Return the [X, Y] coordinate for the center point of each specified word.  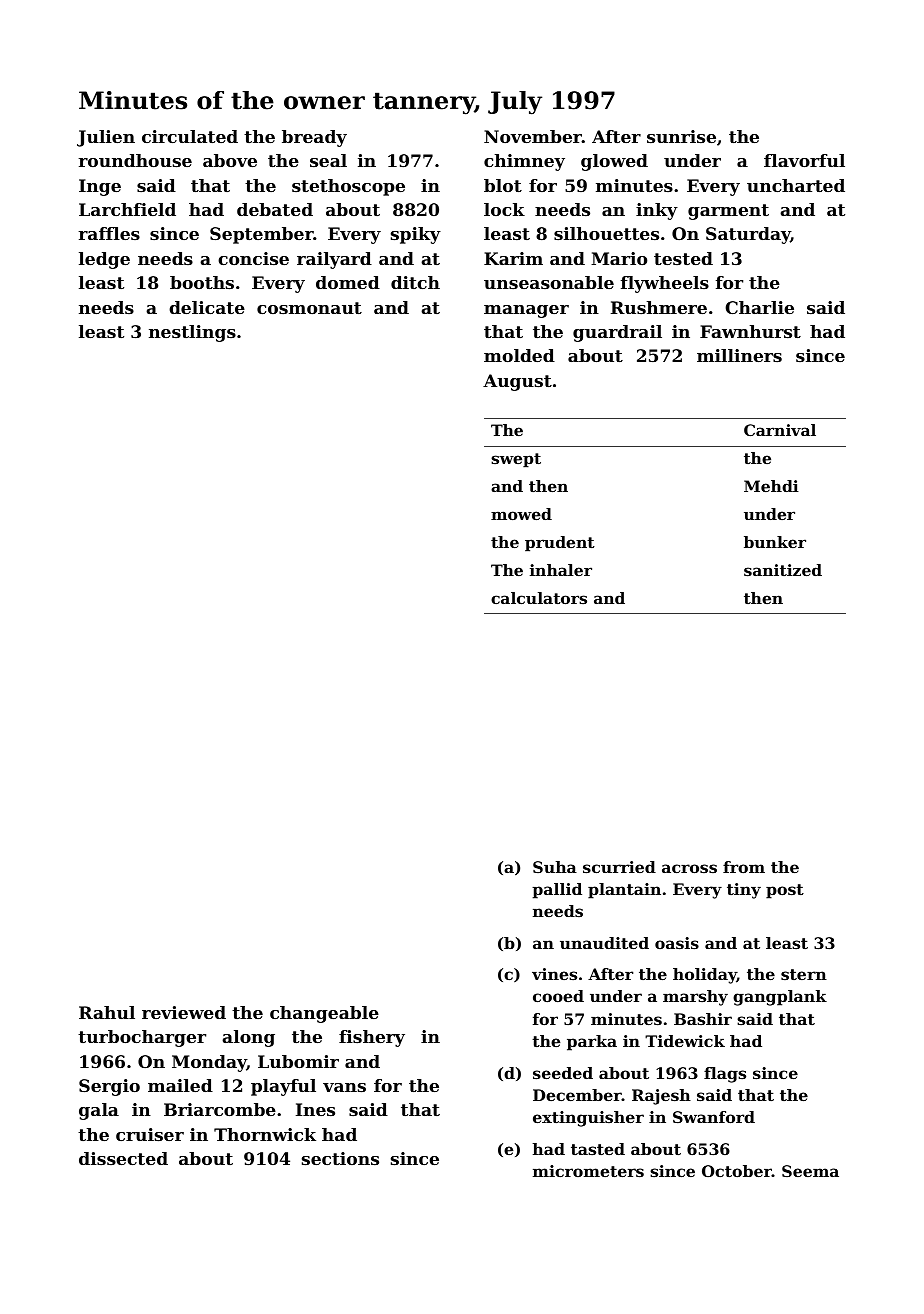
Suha [555, 867]
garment [728, 212]
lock [504, 209]
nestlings [192, 333]
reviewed [184, 1012]
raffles [109, 233]
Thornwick [265, 1134]
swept [516, 460]
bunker [775, 542]
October [737, 1171]
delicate [207, 307]
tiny [744, 891]
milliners [739, 355]
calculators [539, 598]
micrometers [588, 1171]
